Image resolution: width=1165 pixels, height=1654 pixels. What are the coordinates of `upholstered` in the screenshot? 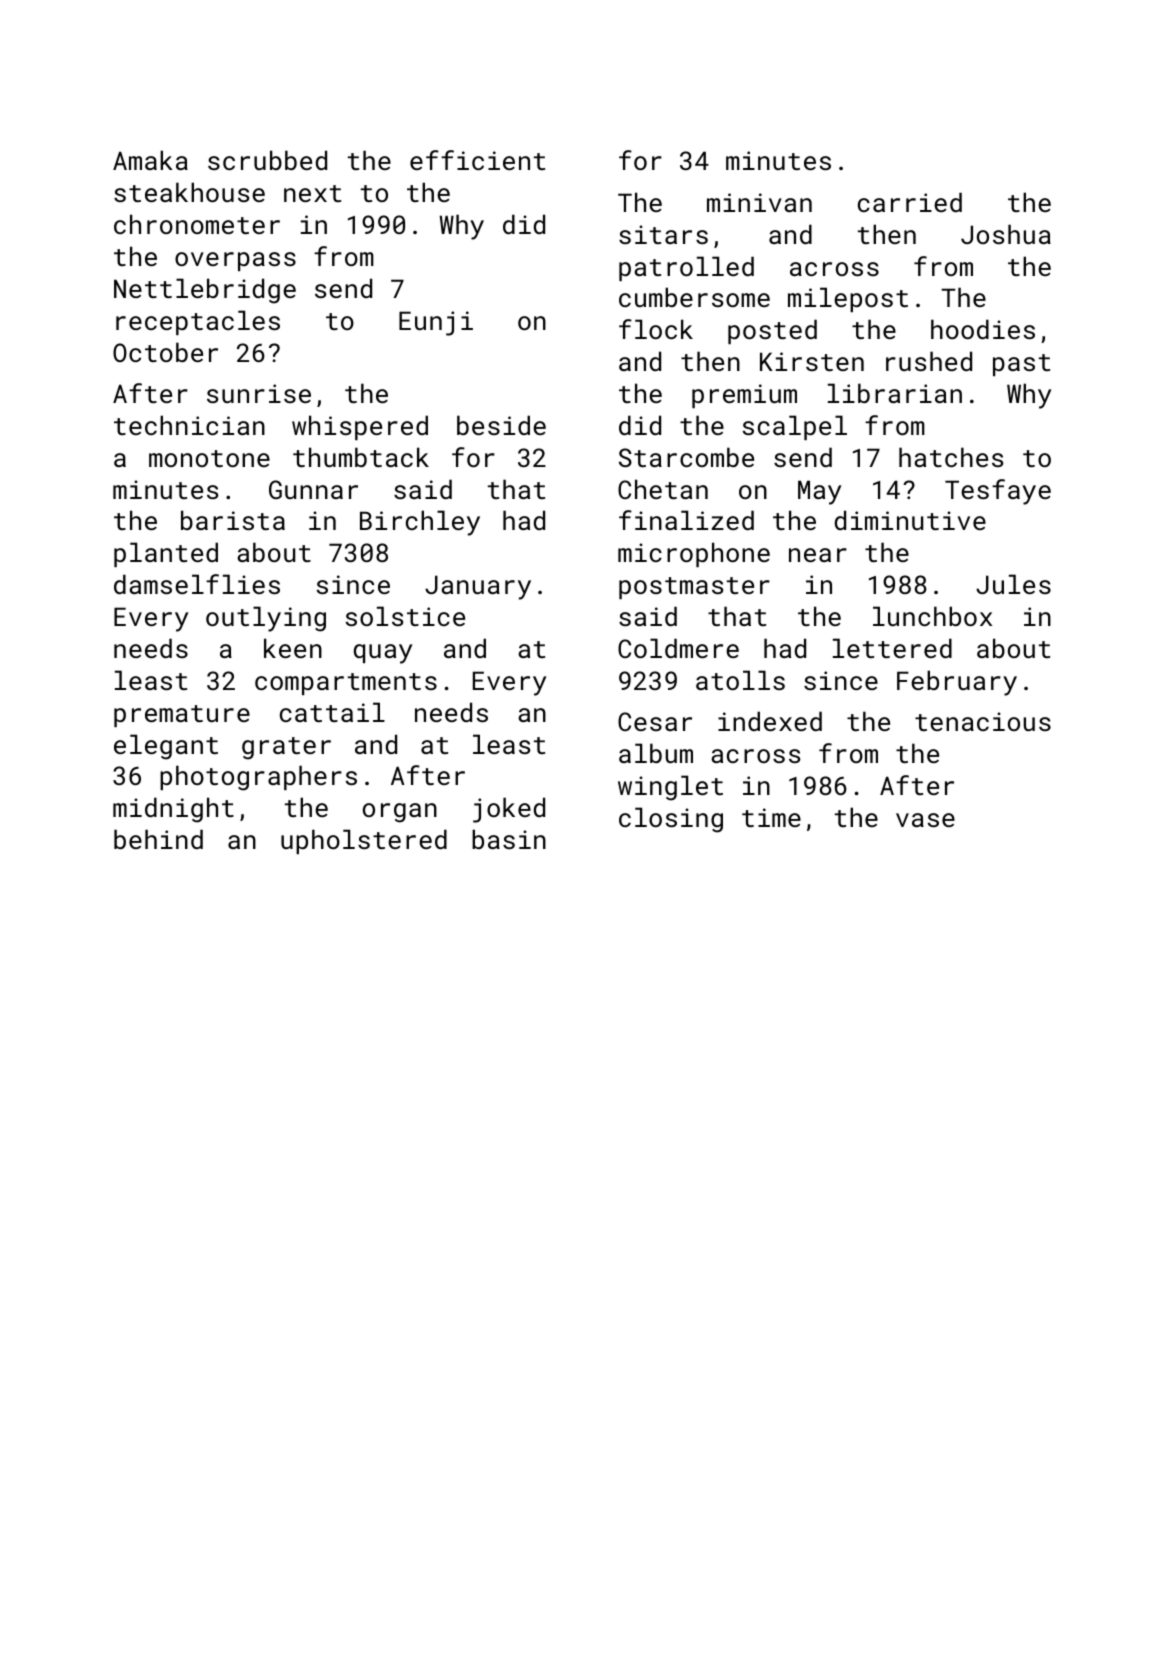 It's located at (364, 841).
